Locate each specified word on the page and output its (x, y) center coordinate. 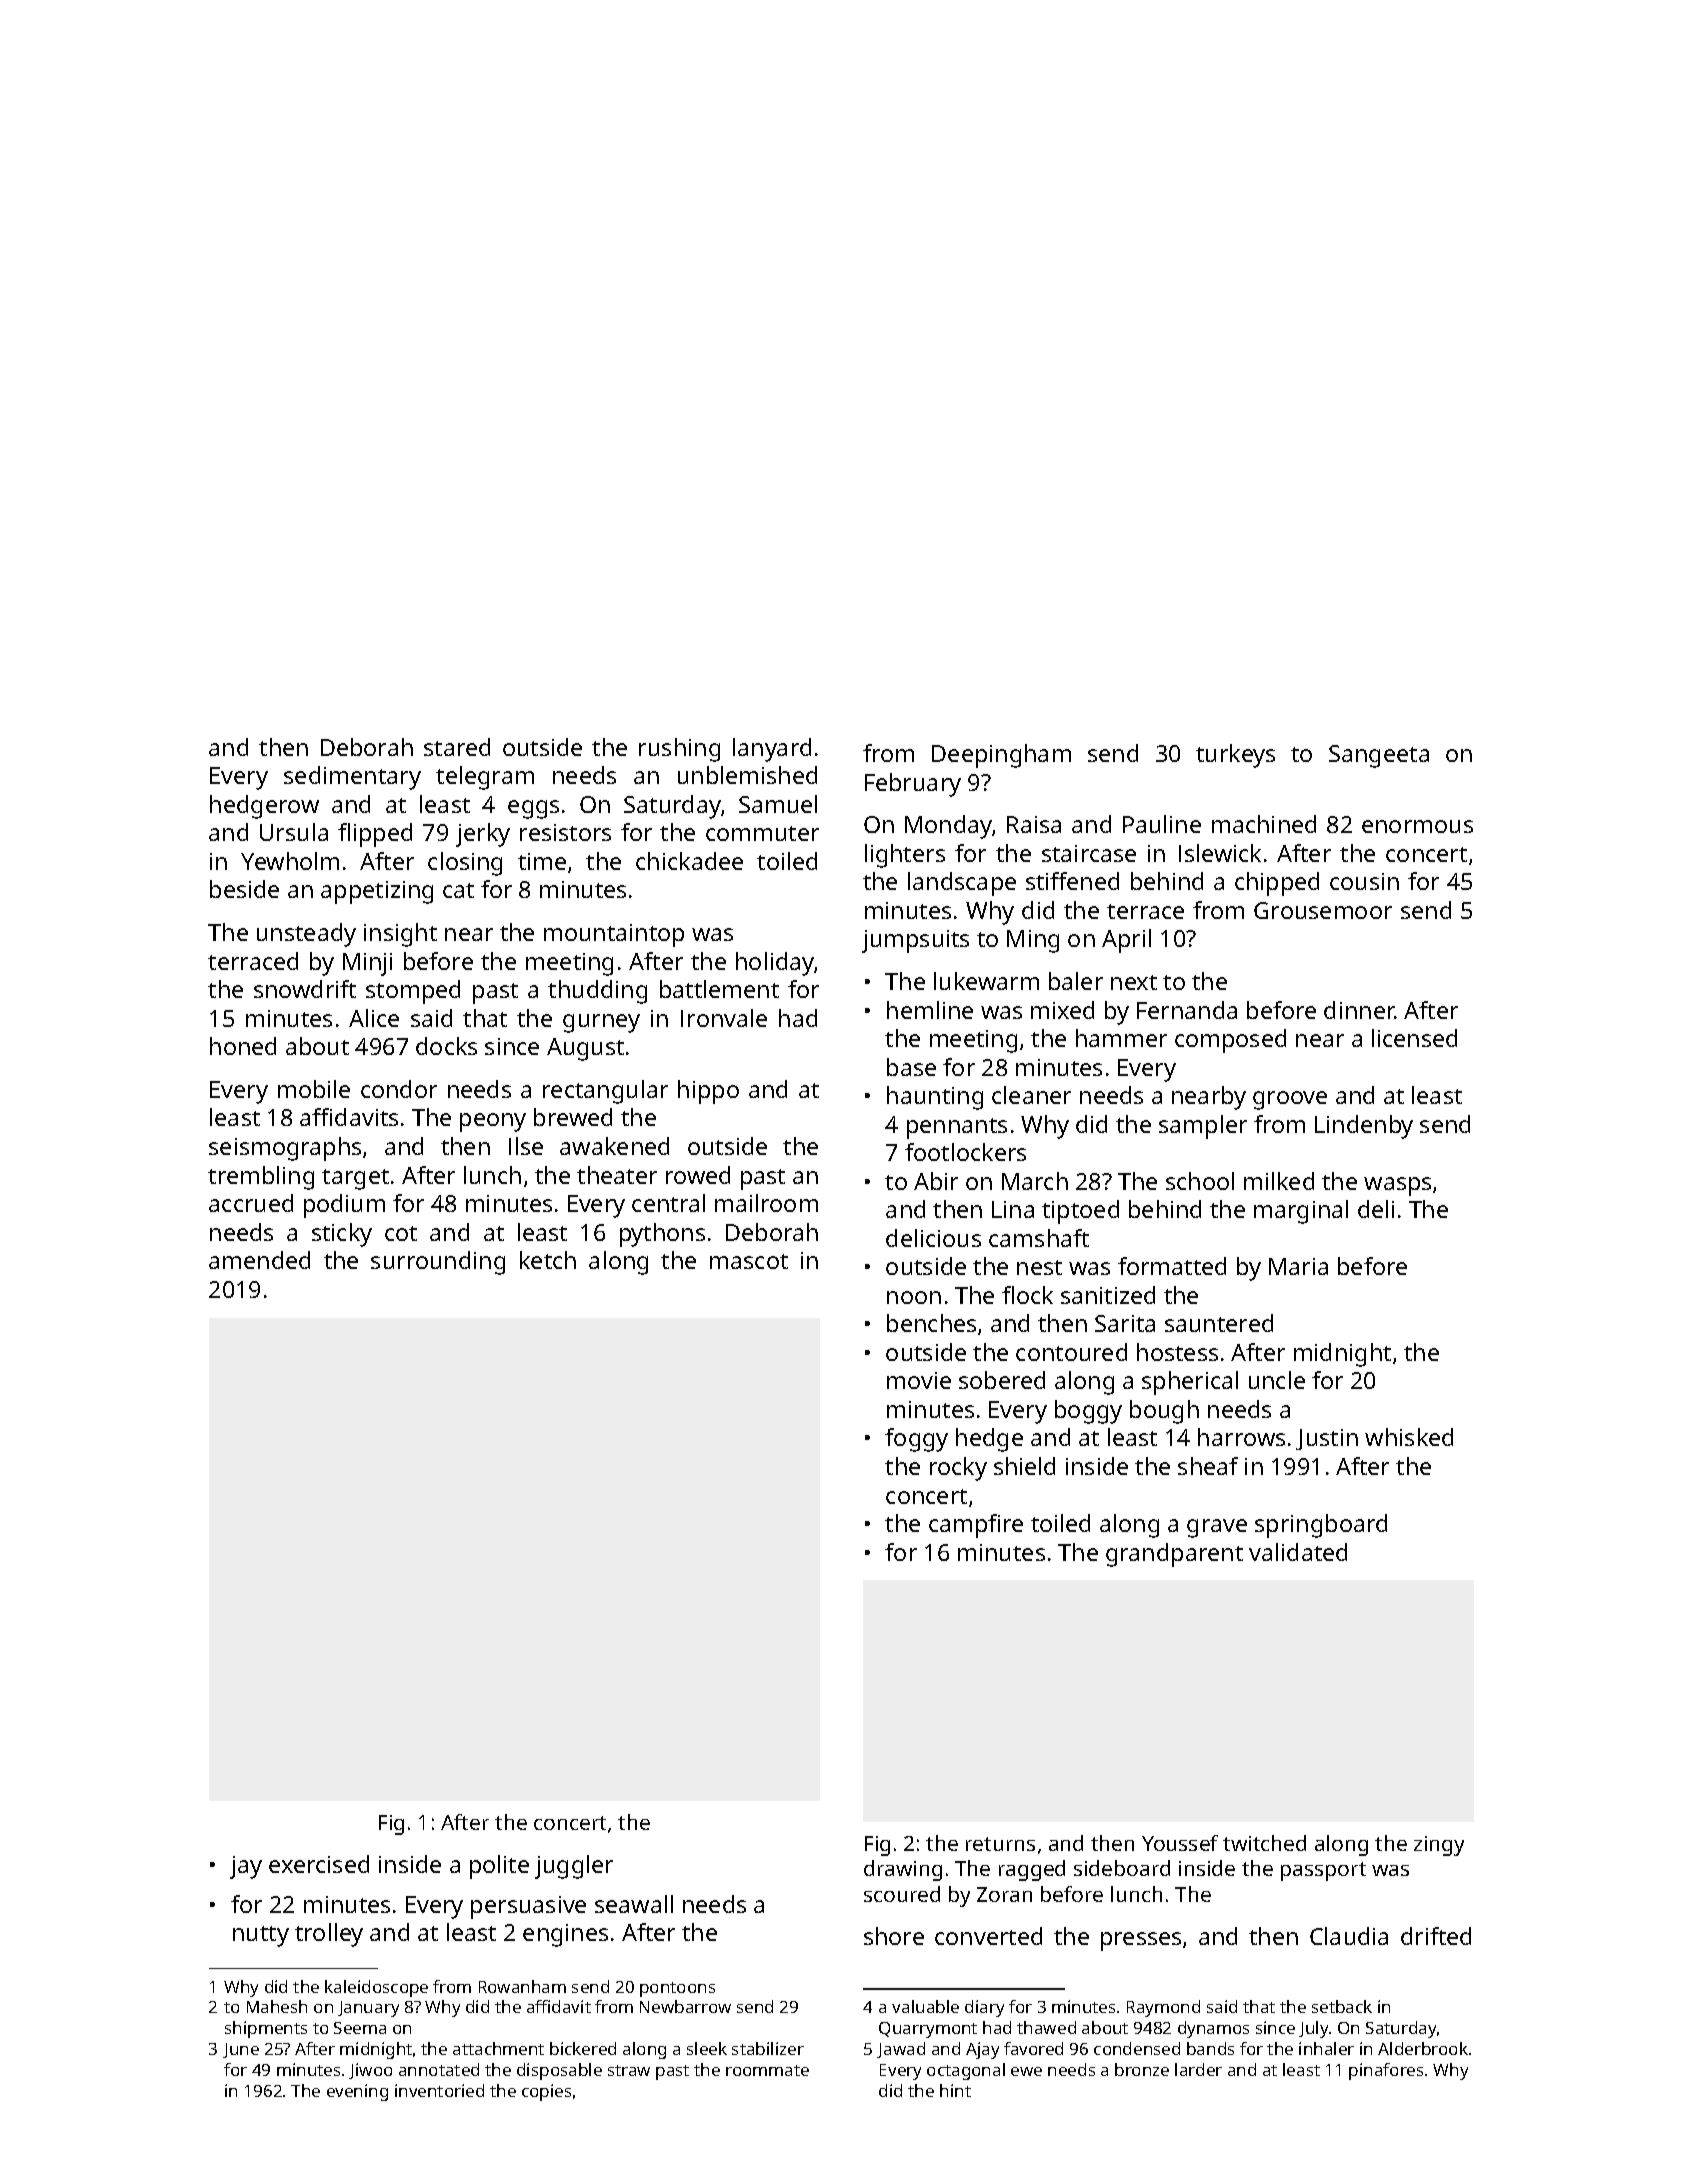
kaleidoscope (376, 1988)
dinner (1359, 1010)
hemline (930, 1010)
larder (1198, 2069)
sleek (707, 2048)
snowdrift (305, 989)
